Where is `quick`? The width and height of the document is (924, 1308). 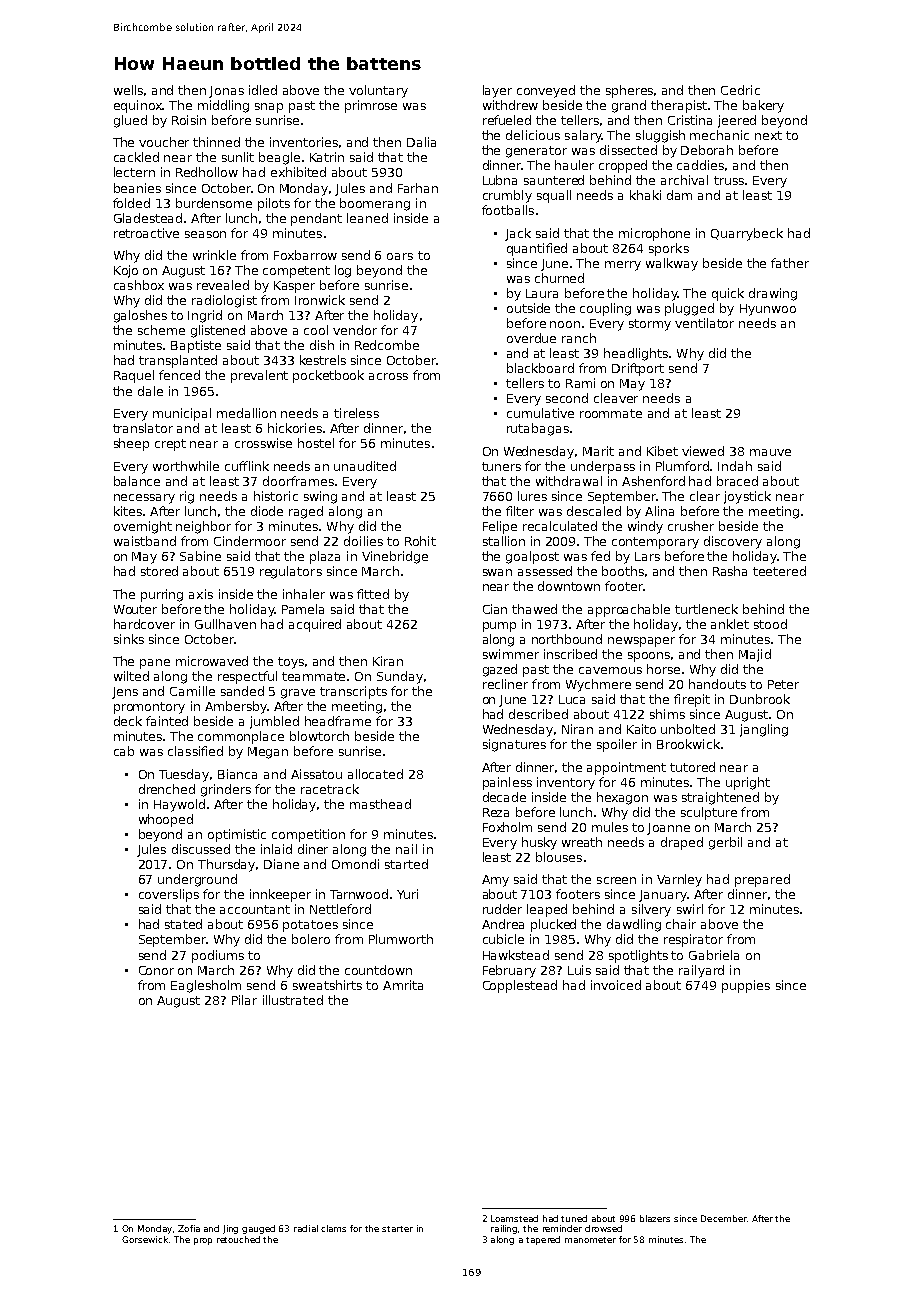
quick is located at coordinates (728, 294).
